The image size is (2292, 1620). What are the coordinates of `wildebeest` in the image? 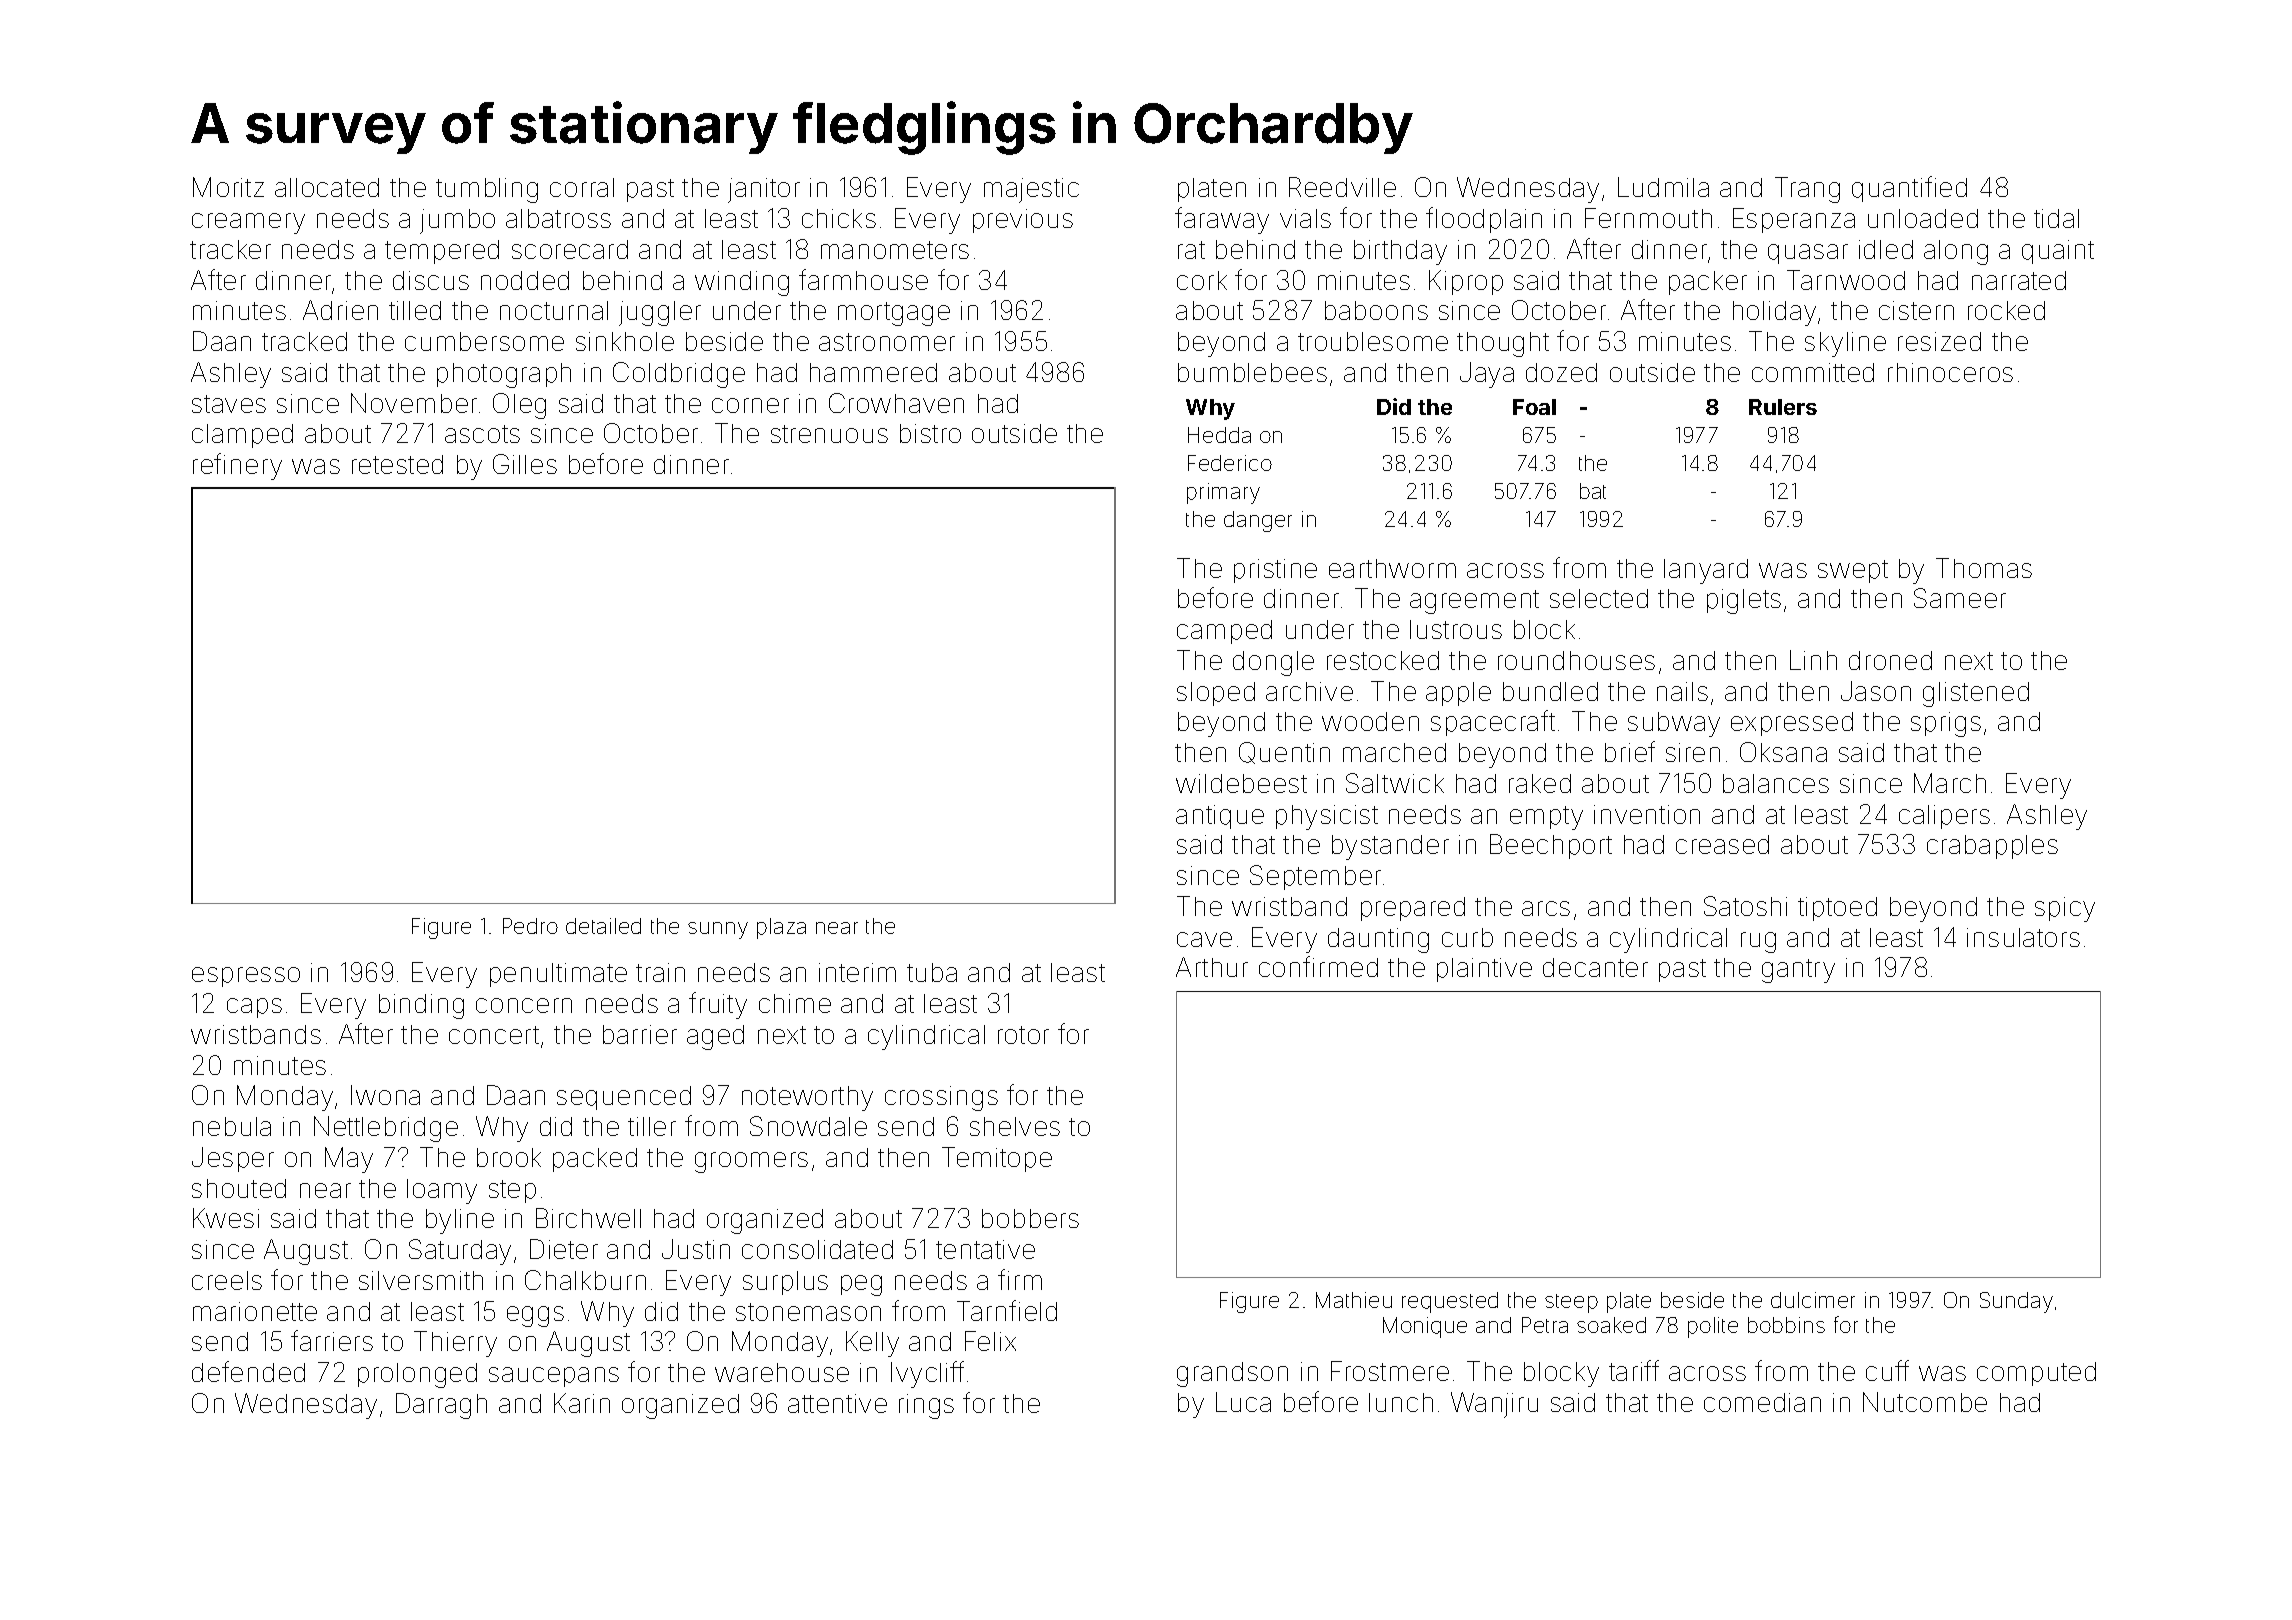 It's located at (1241, 783).
